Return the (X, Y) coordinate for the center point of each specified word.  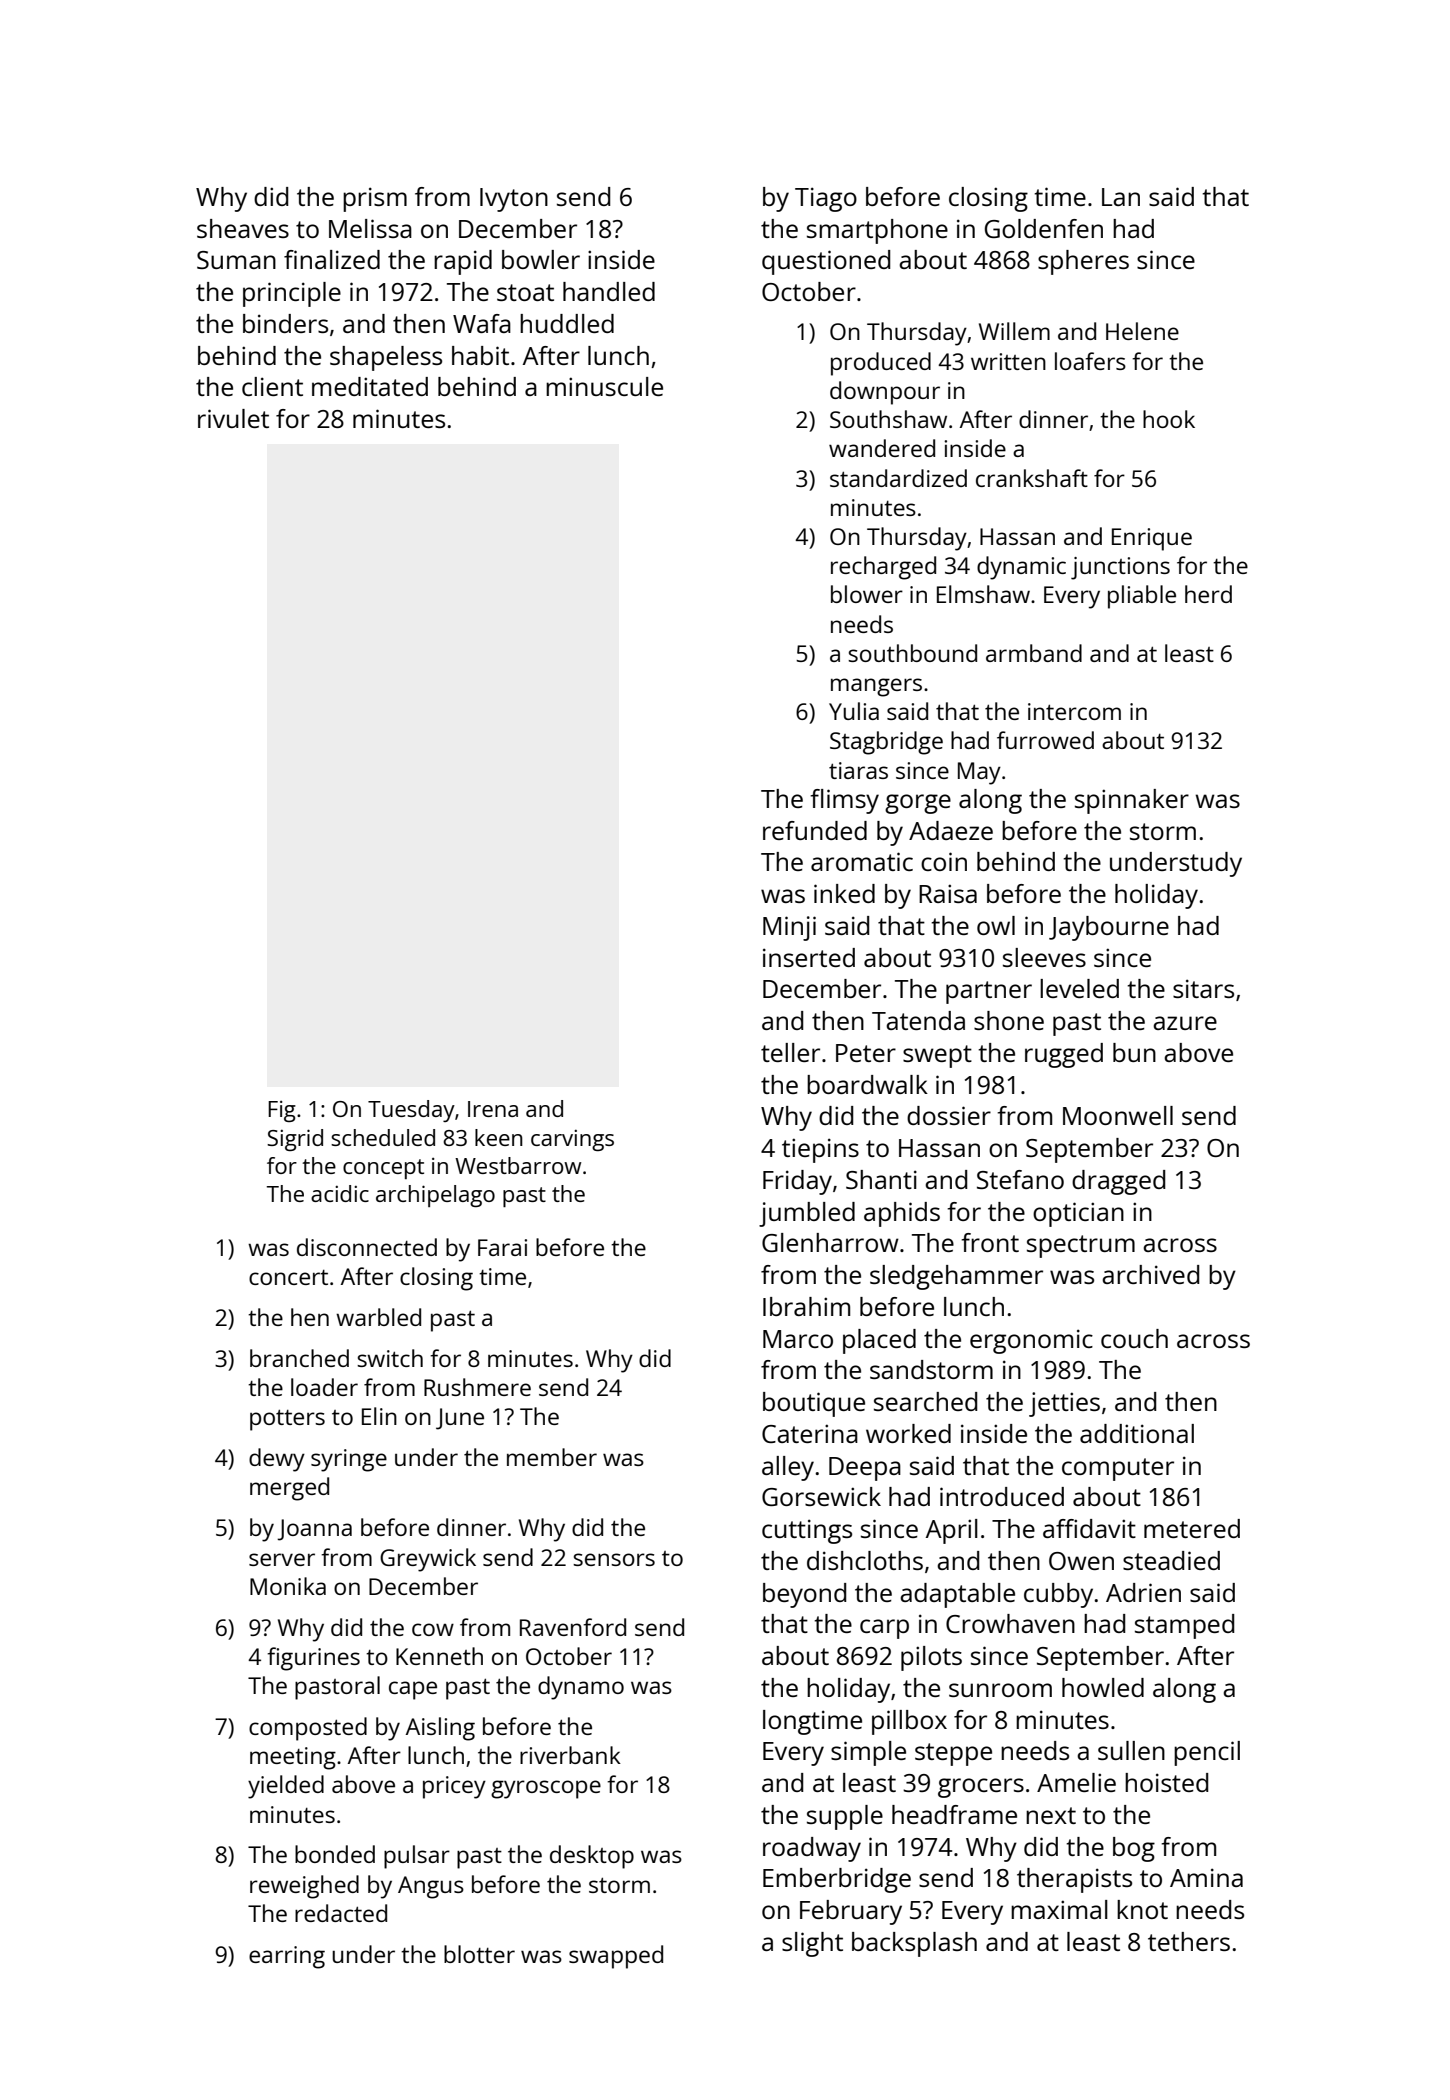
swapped (616, 1957)
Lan (1121, 197)
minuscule (604, 386)
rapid (463, 262)
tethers (1189, 1941)
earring (287, 1957)
